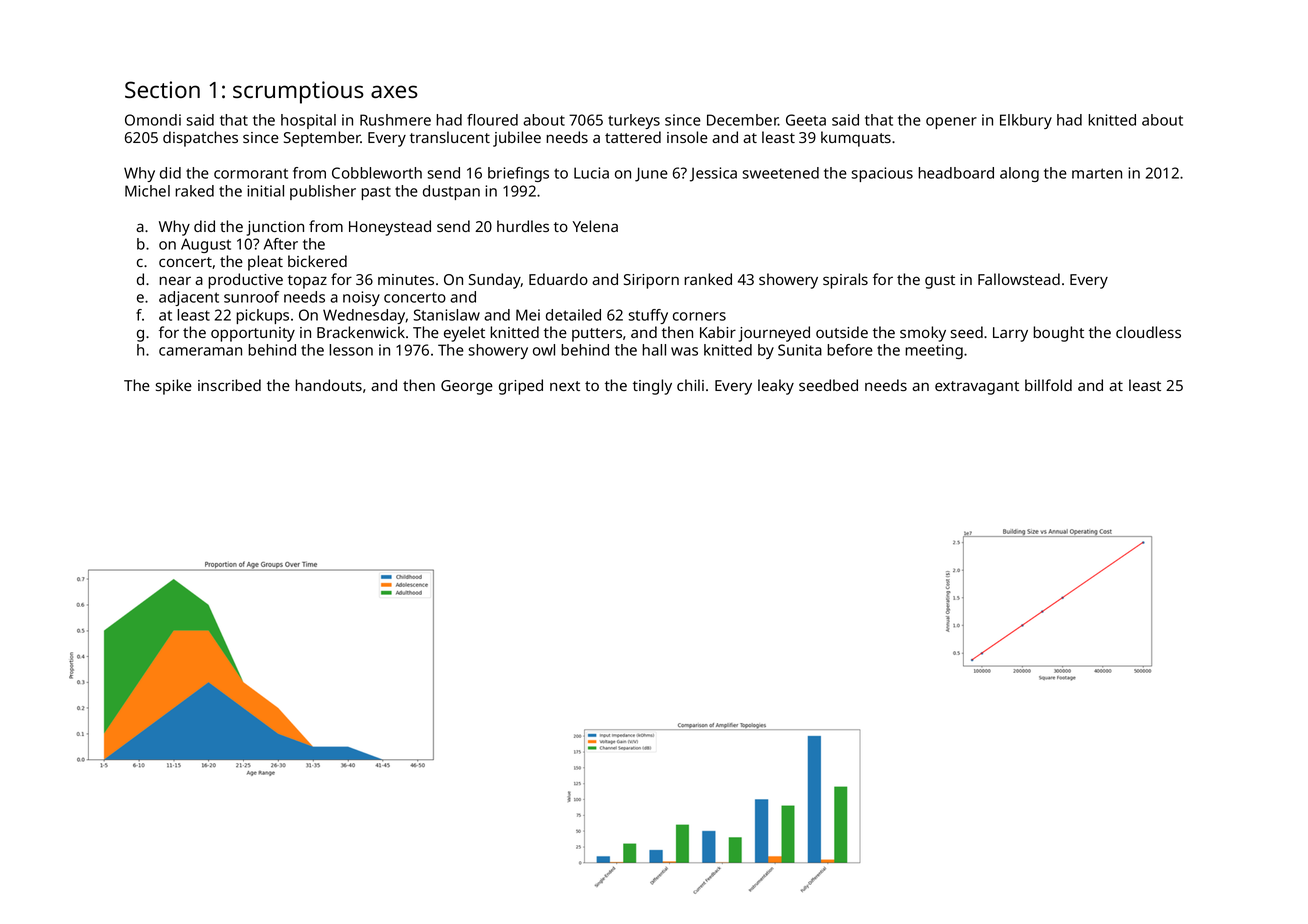  I want to click on marten, so click(1097, 173).
